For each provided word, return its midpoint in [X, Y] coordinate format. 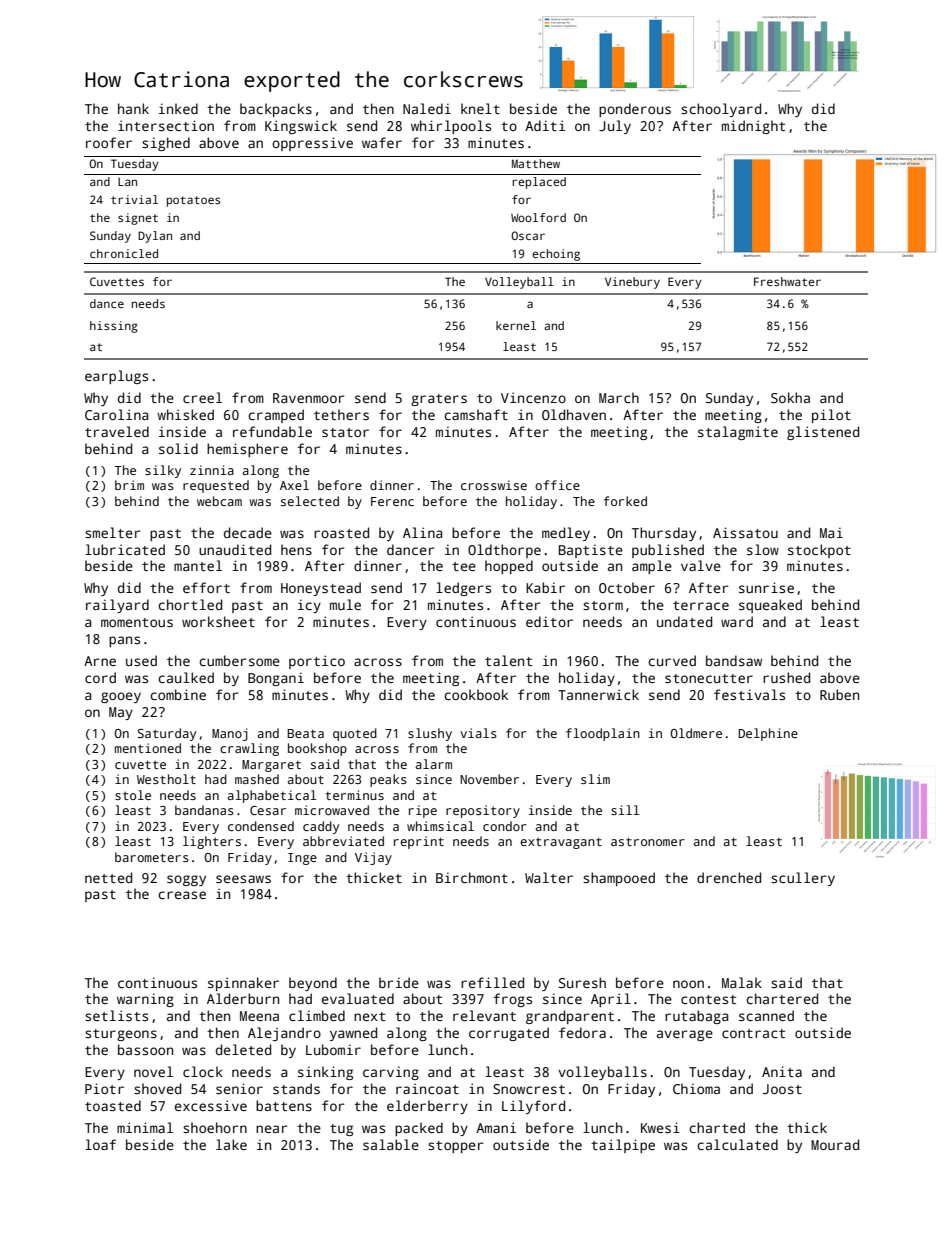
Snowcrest [529, 1089]
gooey [121, 697]
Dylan [155, 237]
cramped [276, 416]
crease [182, 895]
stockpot [819, 551]
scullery [803, 879]
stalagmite [738, 433]
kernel [516, 325]
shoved [157, 1088]
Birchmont [472, 877]
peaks [388, 780]
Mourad [835, 1144]
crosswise [494, 485]
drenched [729, 877]
